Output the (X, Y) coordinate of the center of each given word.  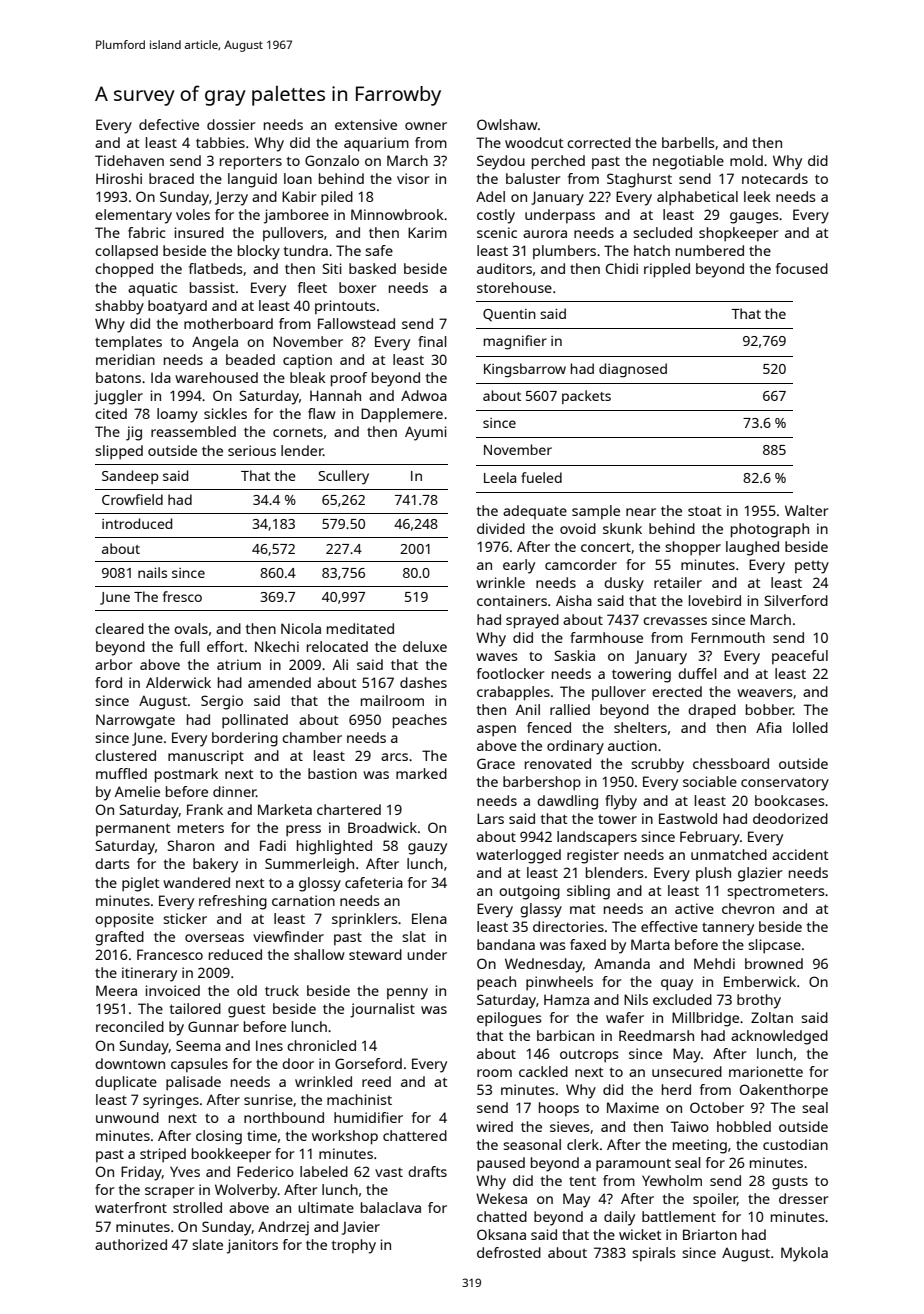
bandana (506, 944)
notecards (775, 178)
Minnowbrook (397, 214)
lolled (810, 727)
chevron (748, 908)
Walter (807, 510)
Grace (496, 763)
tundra (306, 250)
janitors (252, 1246)
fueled (541, 477)
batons (118, 377)
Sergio (222, 702)
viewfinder (288, 936)
